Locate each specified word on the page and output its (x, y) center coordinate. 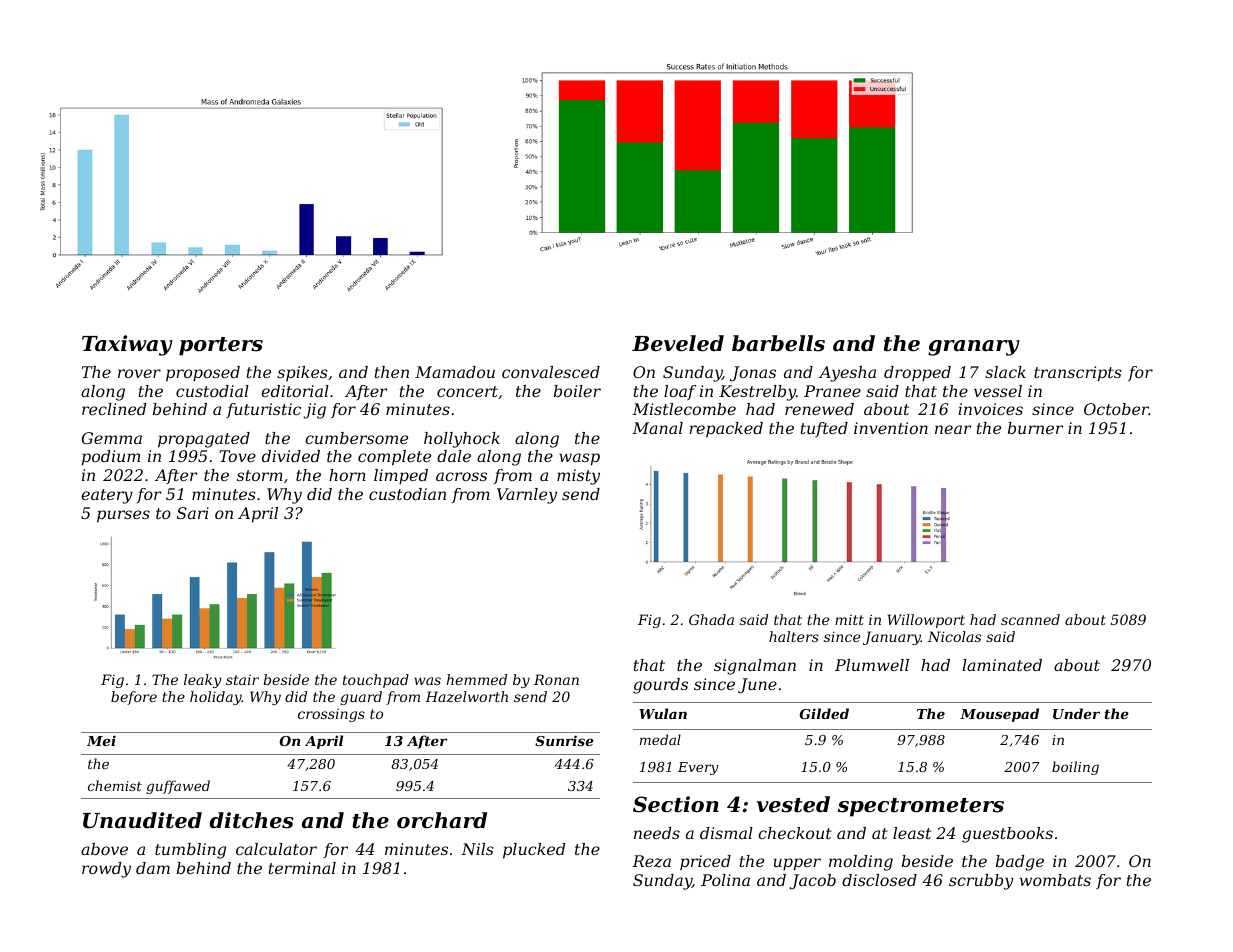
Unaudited (142, 820)
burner (1035, 428)
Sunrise (564, 740)
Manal (657, 428)
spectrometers (921, 807)
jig (314, 411)
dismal (726, 833)
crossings (331, 715)
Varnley (527, 496)
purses (123, 516)
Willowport (926, 621)
